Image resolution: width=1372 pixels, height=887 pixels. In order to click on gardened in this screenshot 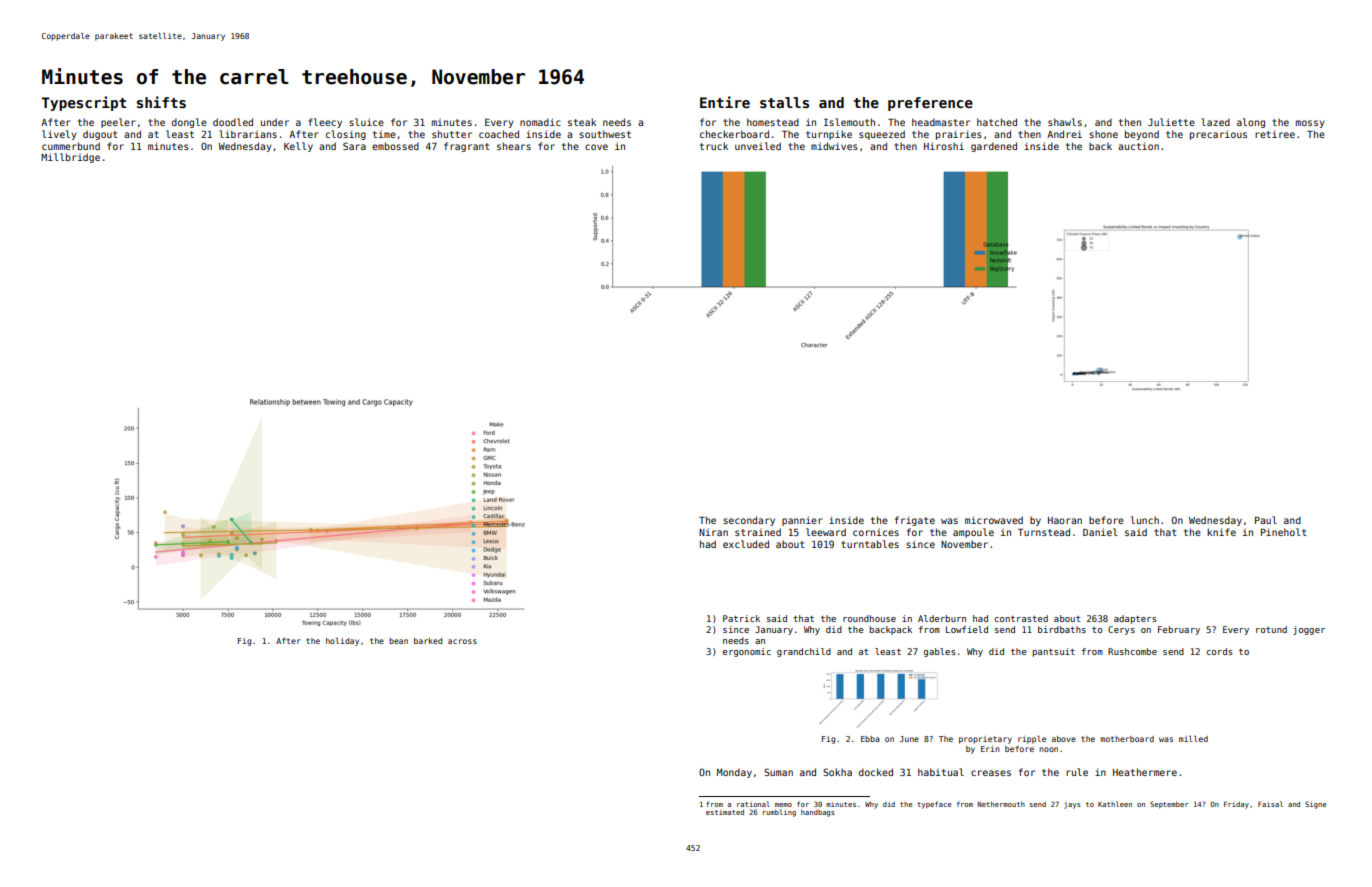, I will do `click(994, 147)`.
